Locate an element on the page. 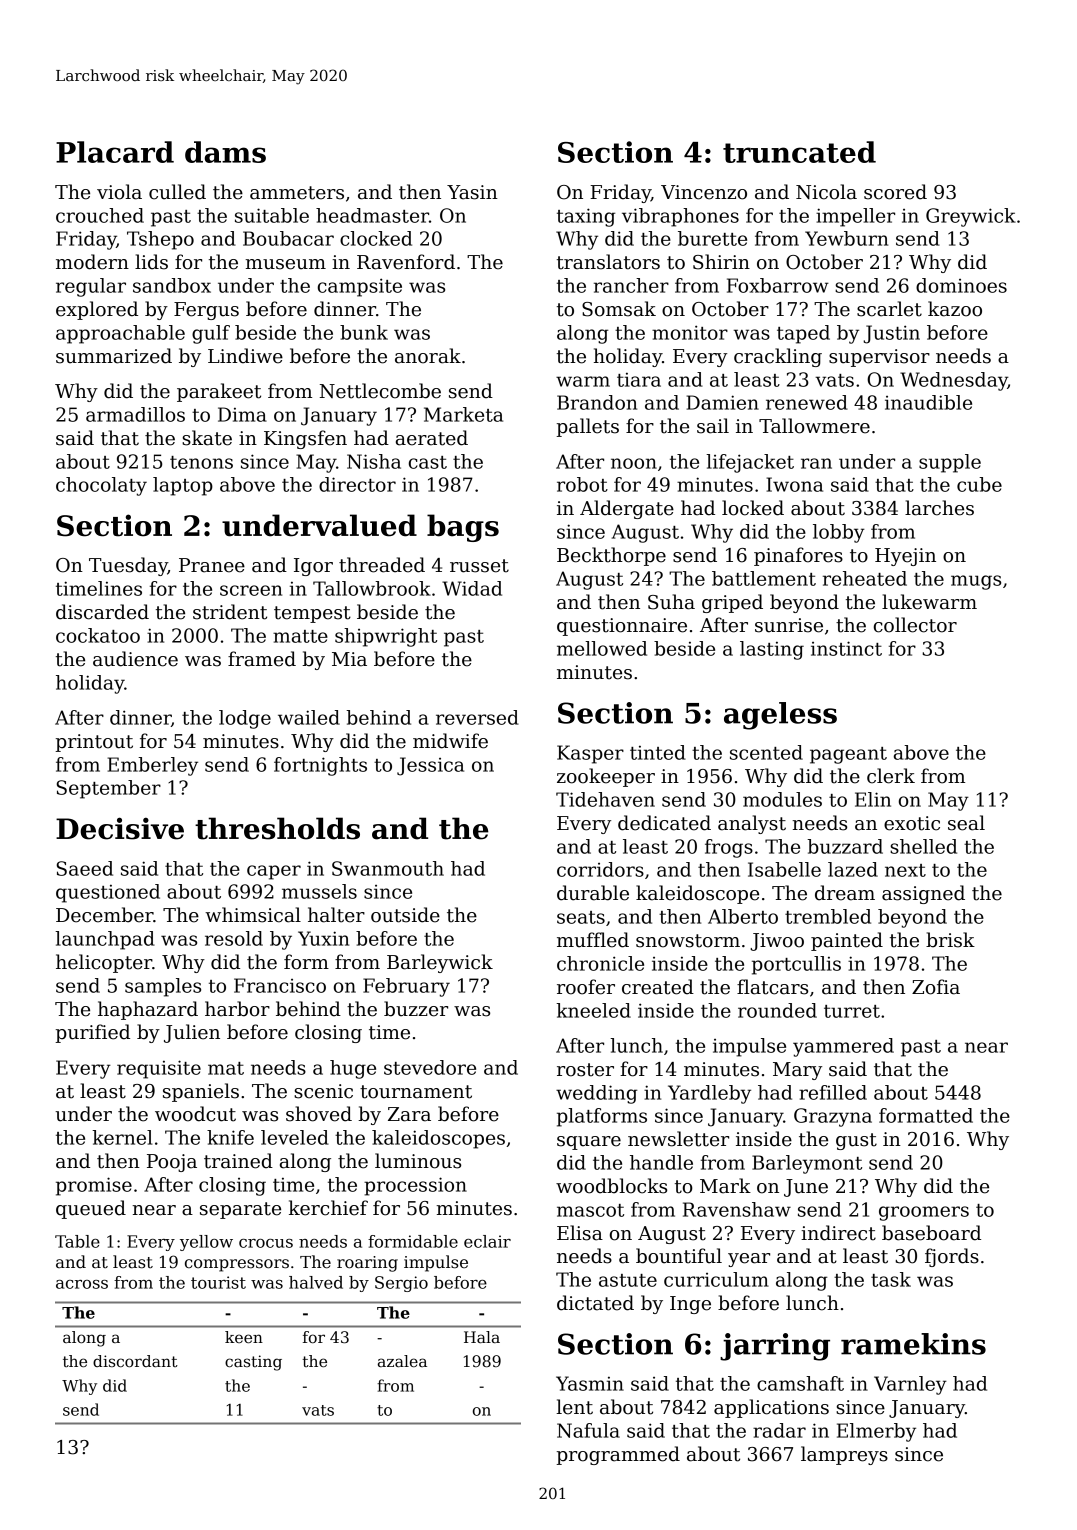  regular is located at coordinates (91, 287).
